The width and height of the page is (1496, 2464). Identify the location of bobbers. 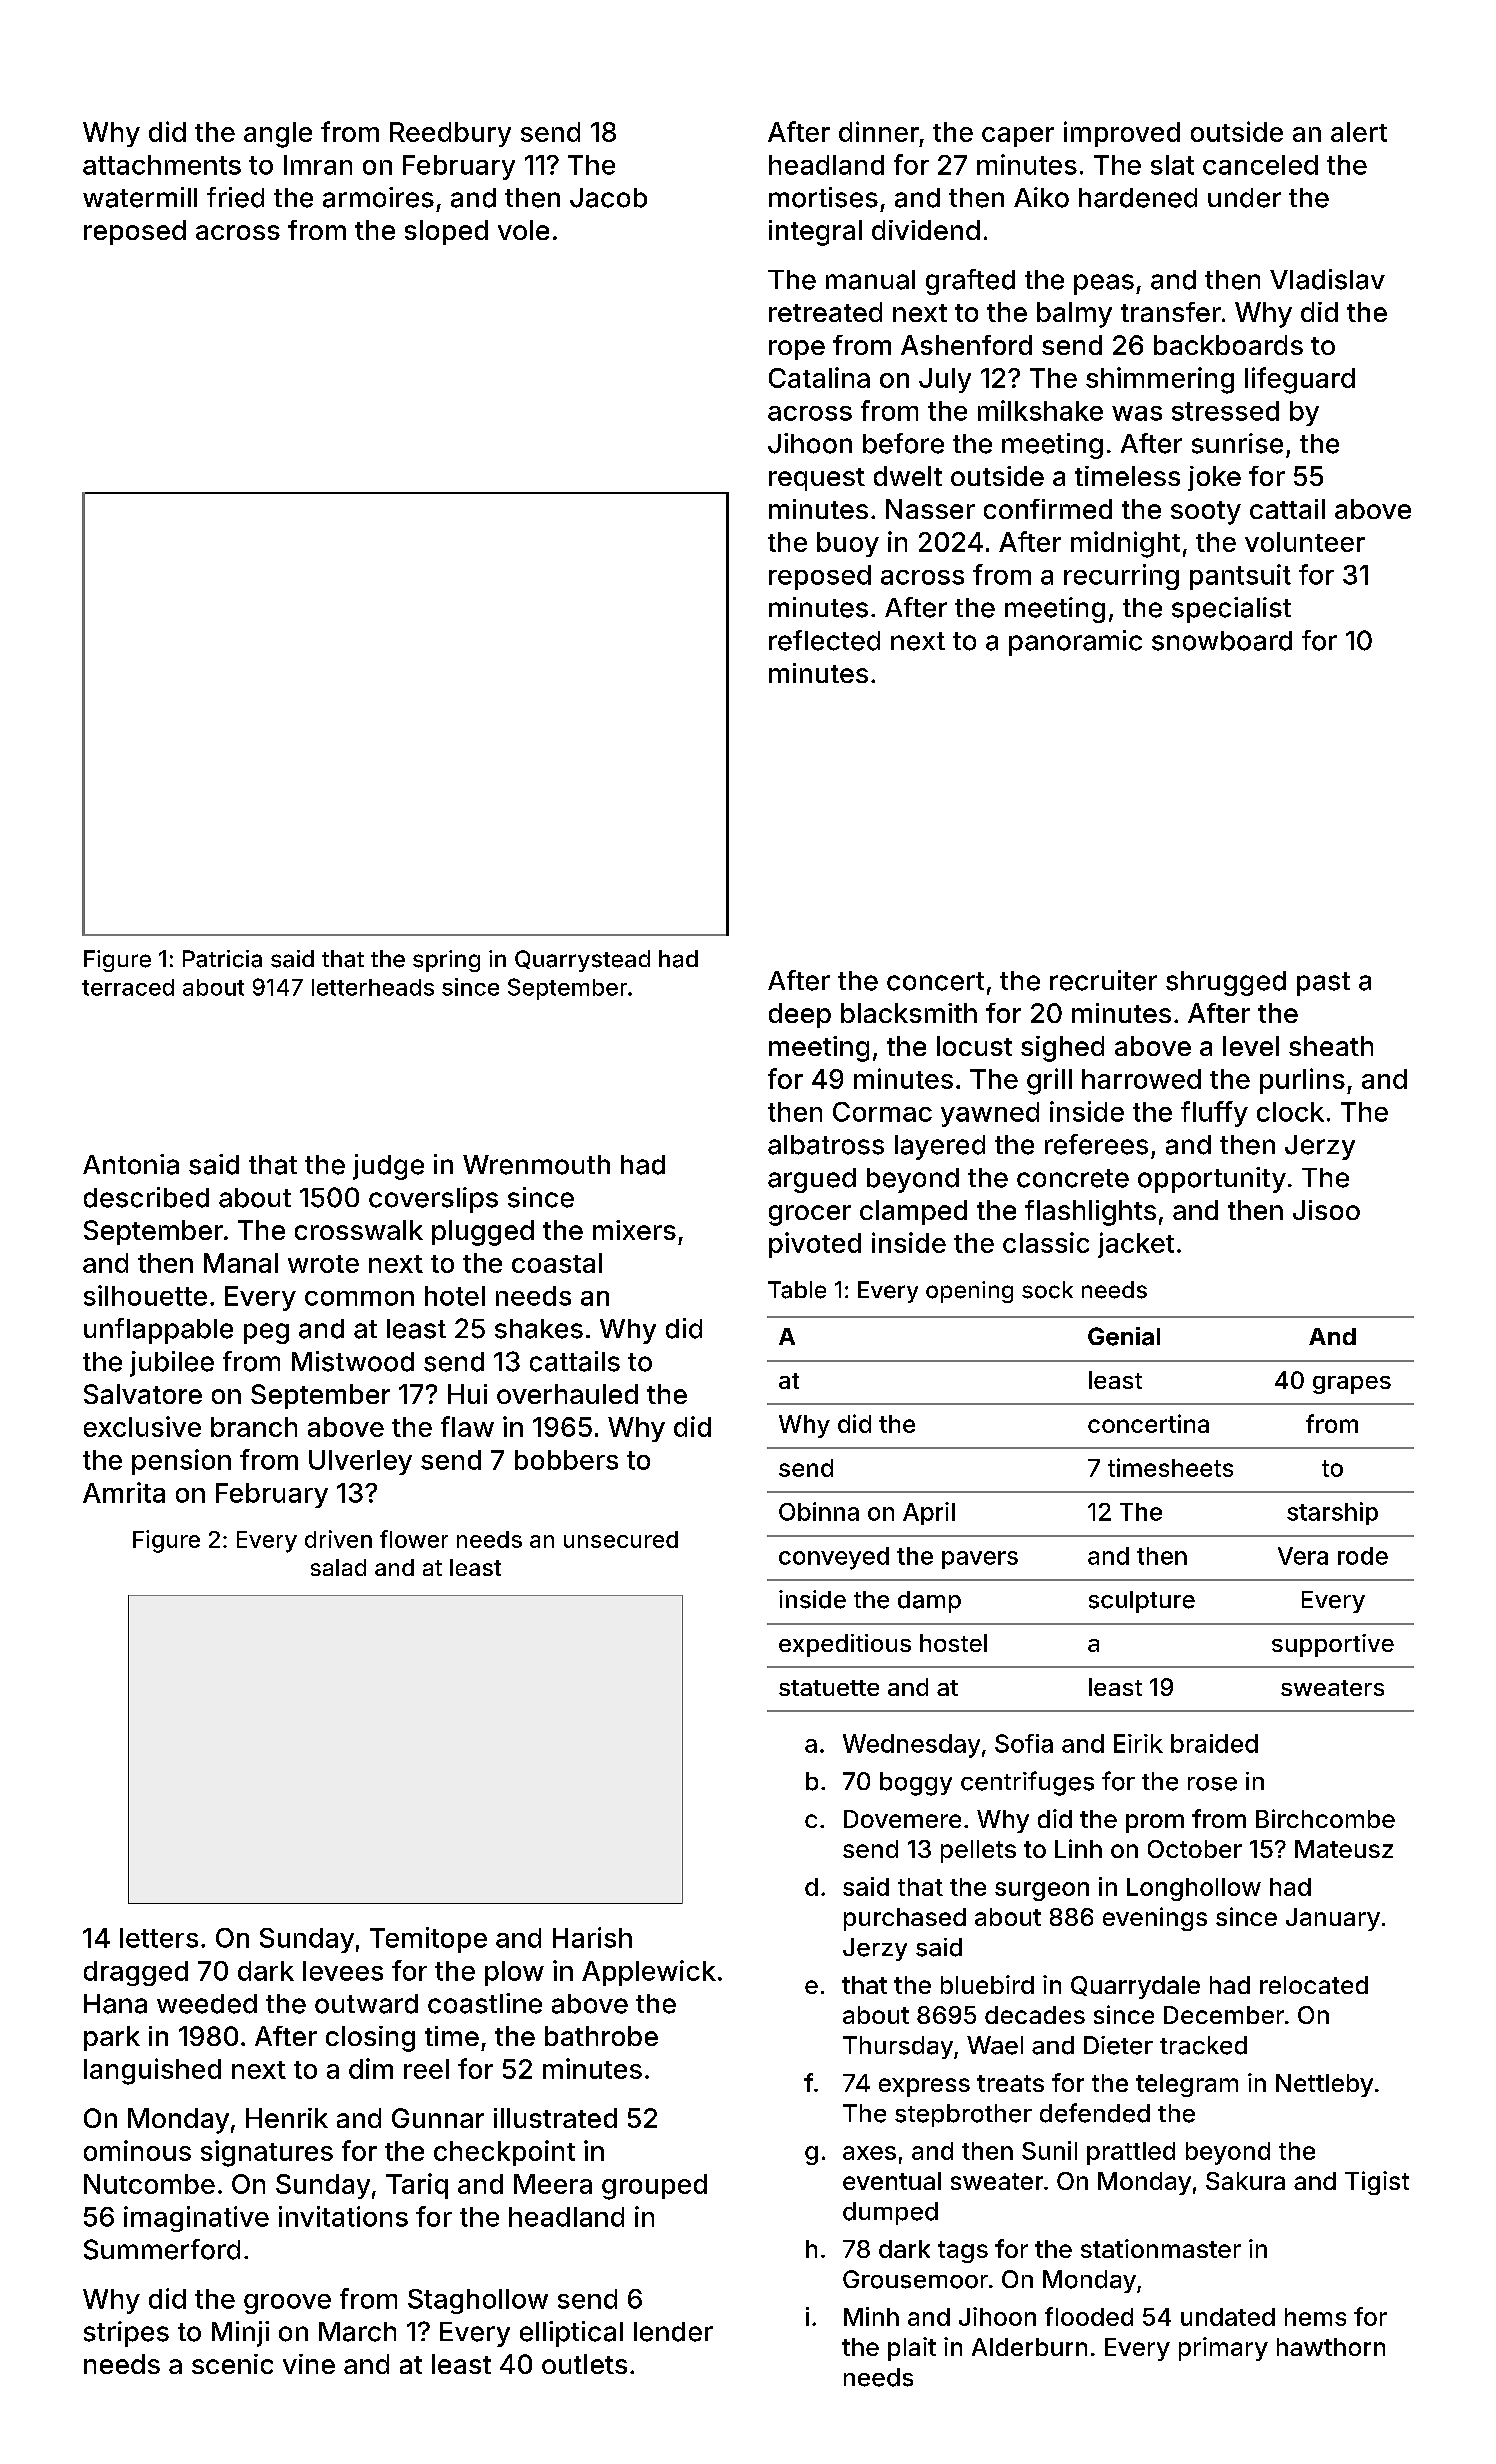
(566, 1460).
